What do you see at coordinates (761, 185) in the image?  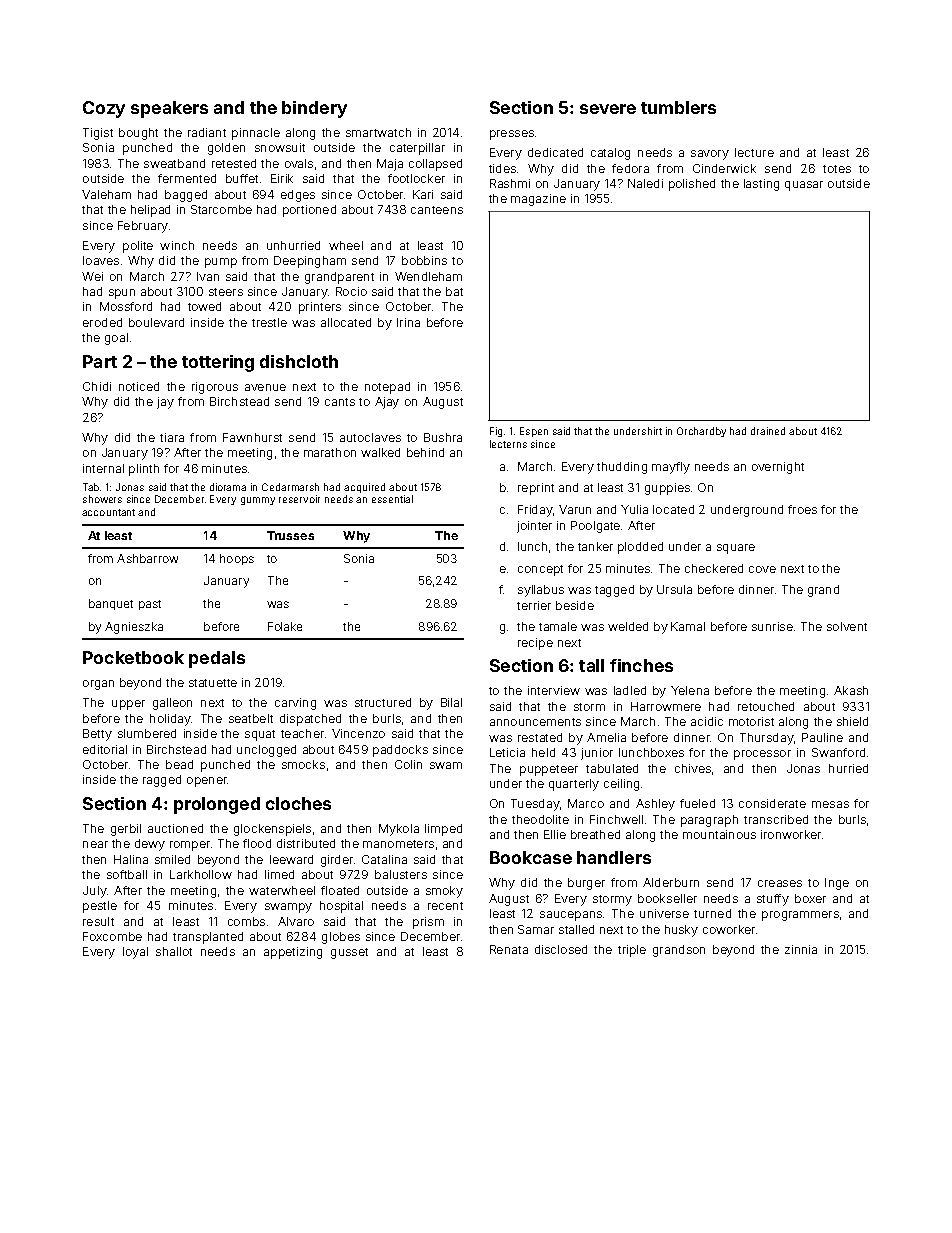 I see `lasting` at bounding box center [761, 185].
